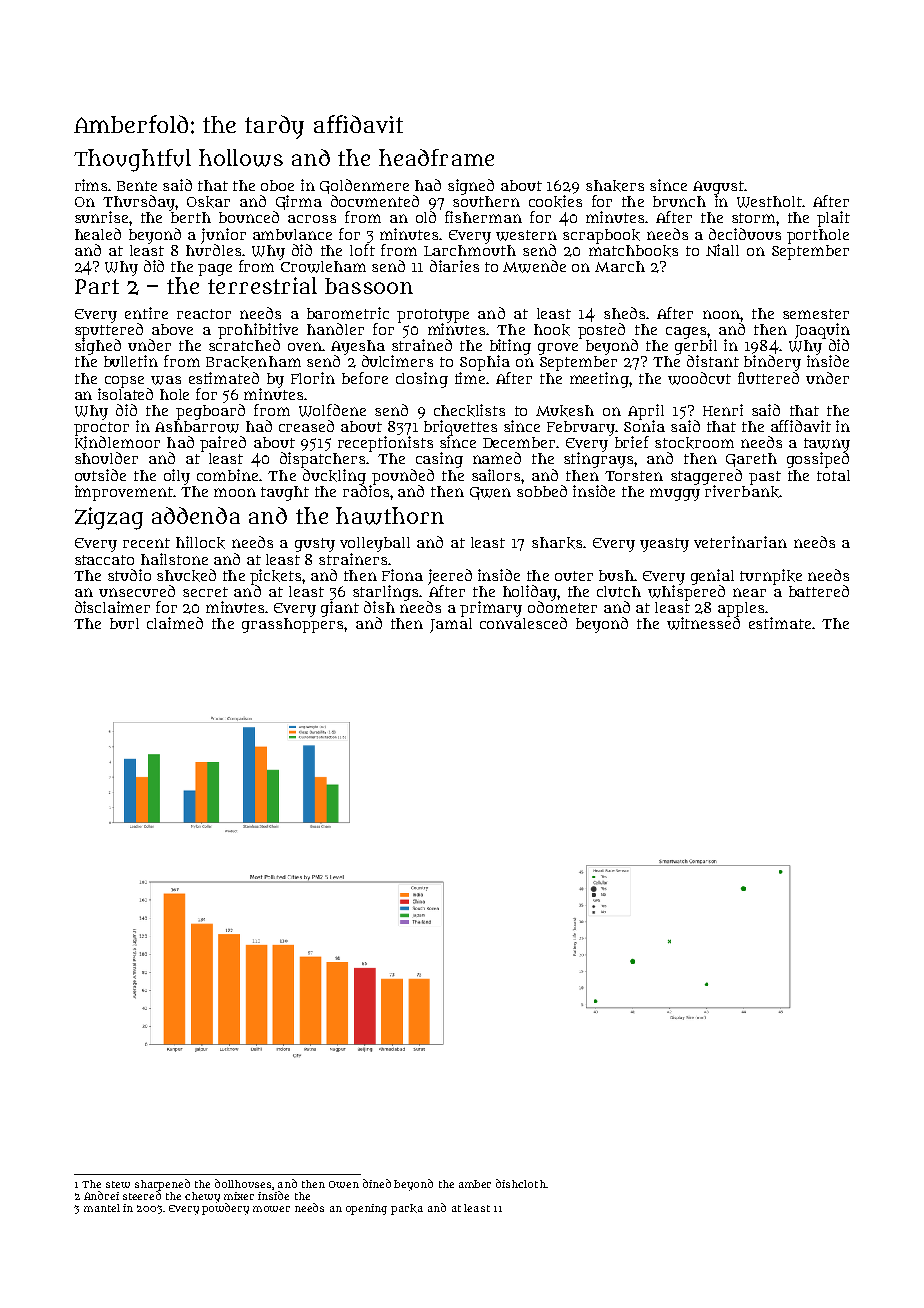 This screenshot has height=1308, width=924. Describe the element at coordinates (471, 187) in the screenshot. I see `signed` at that location.
